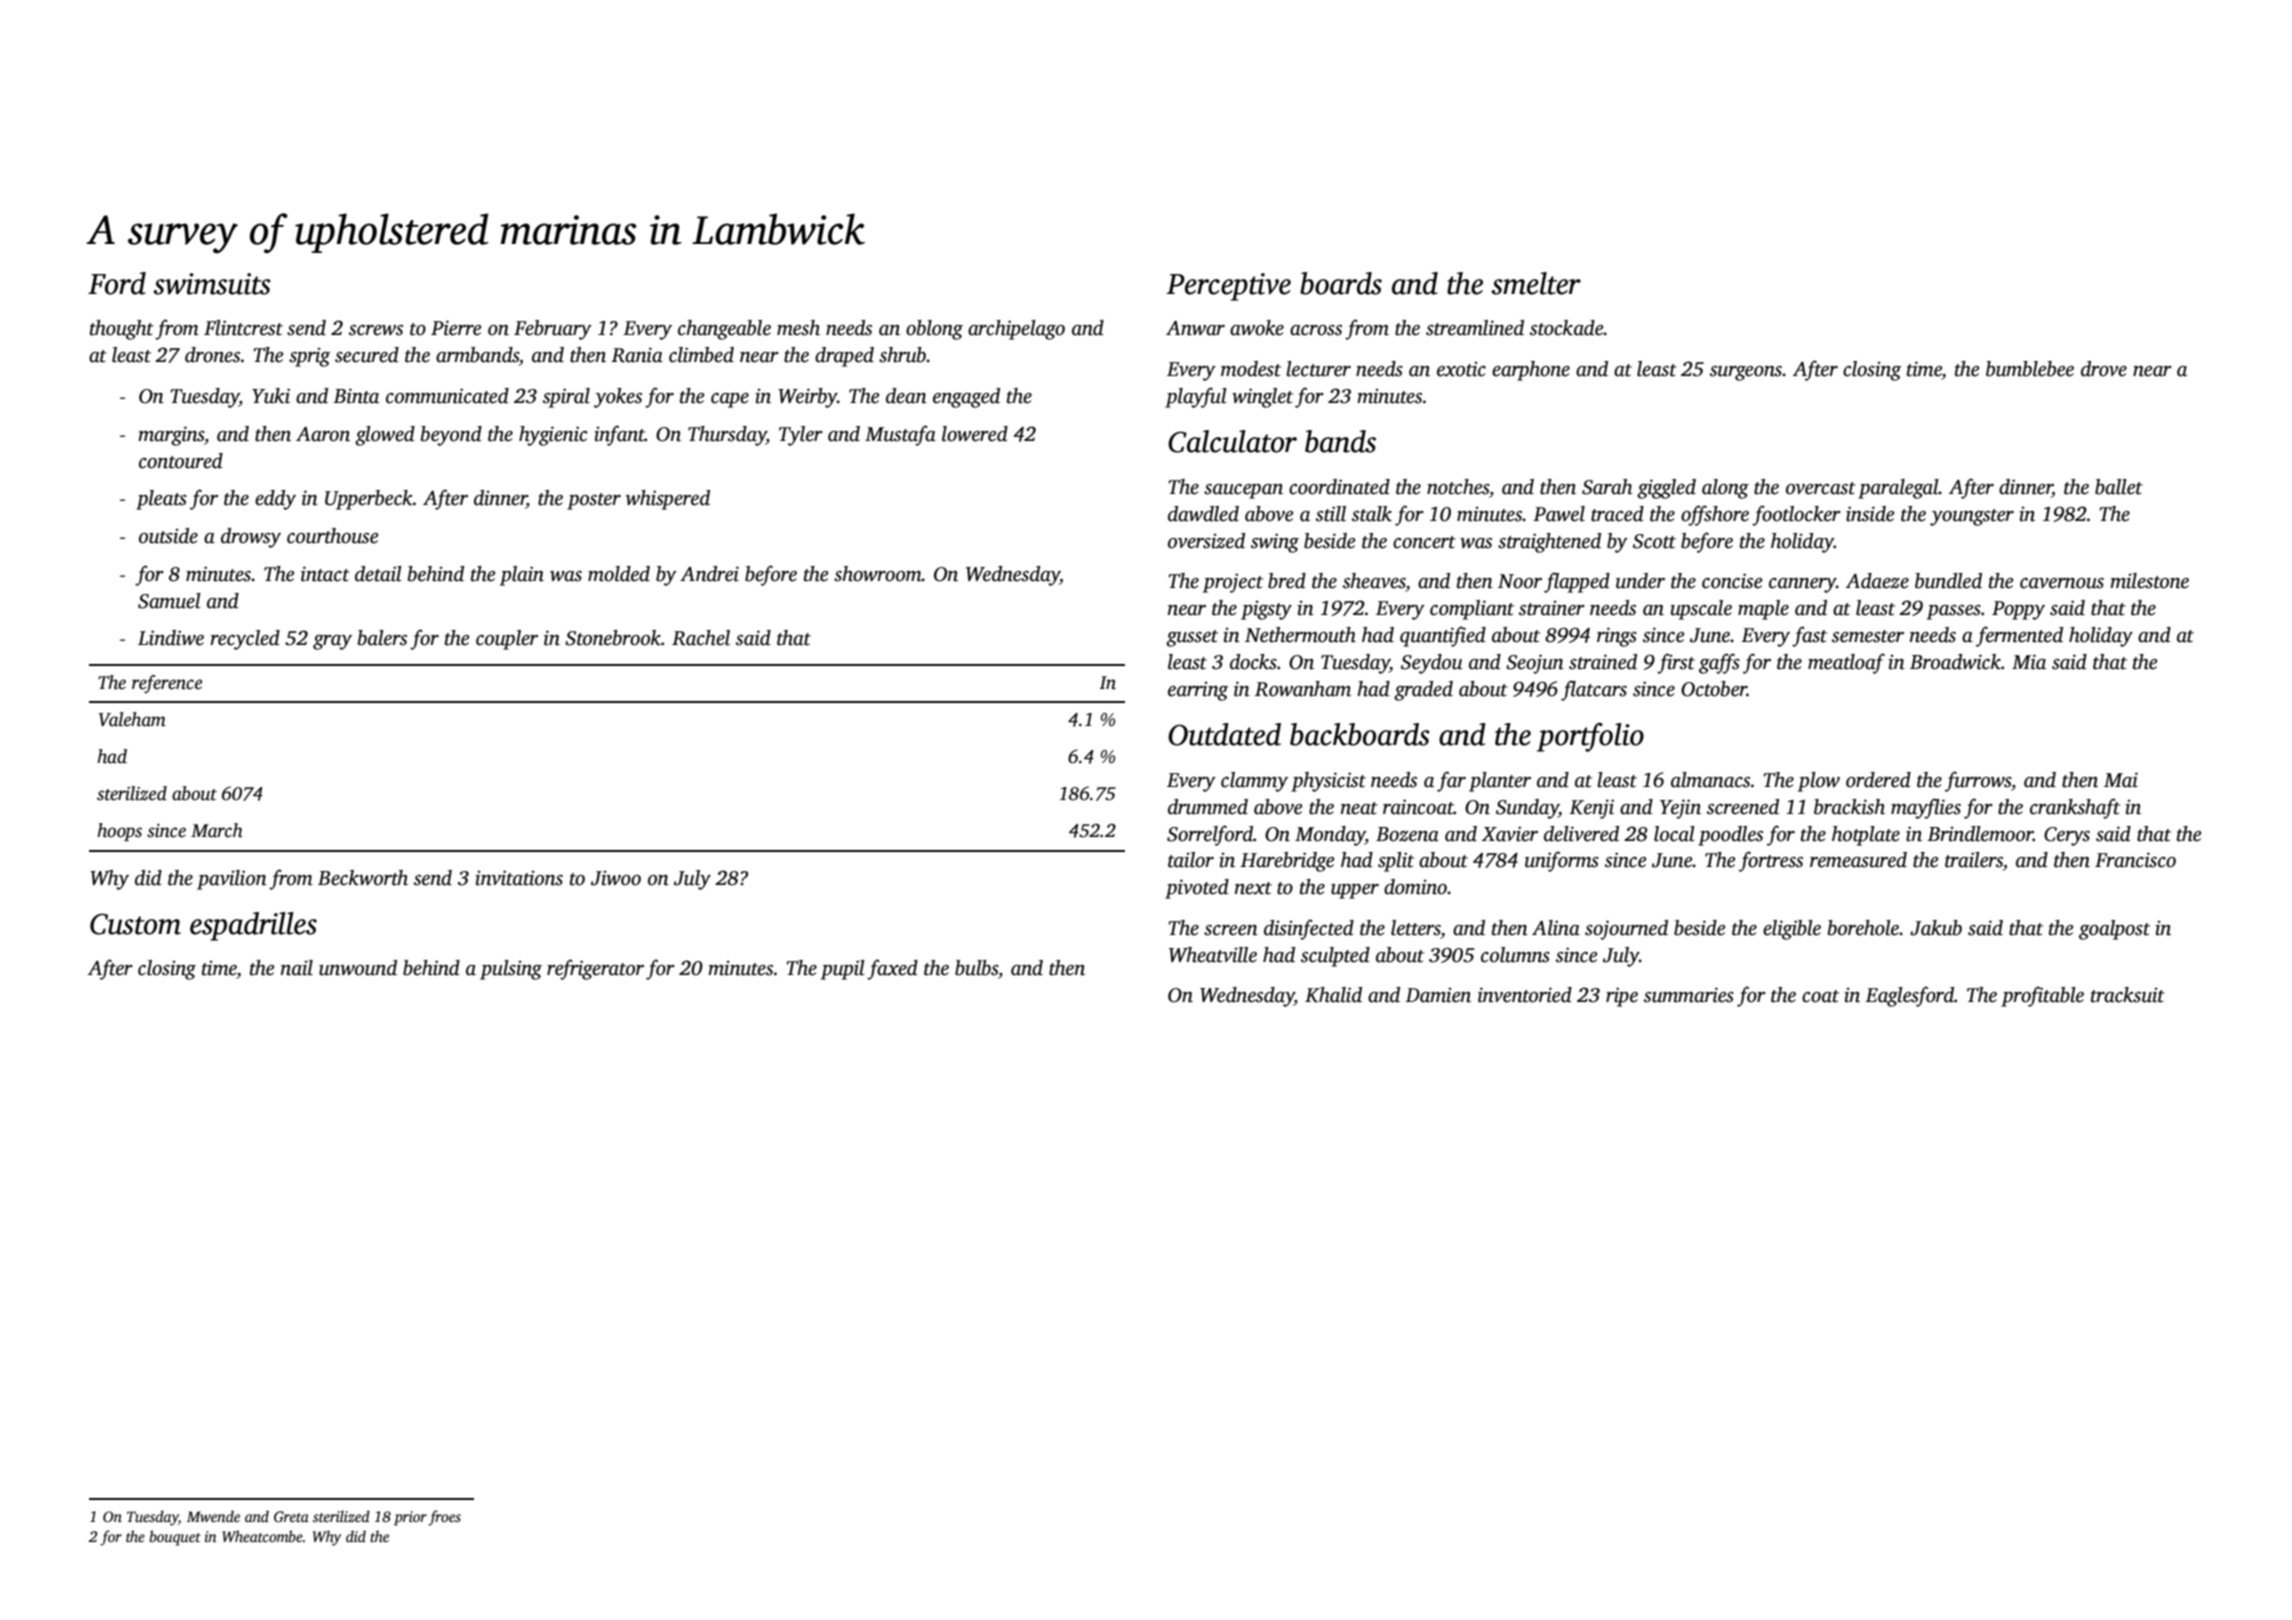 This document has width=2292, height=1620. I want to click on Perceptive, so click(1228, 287).
